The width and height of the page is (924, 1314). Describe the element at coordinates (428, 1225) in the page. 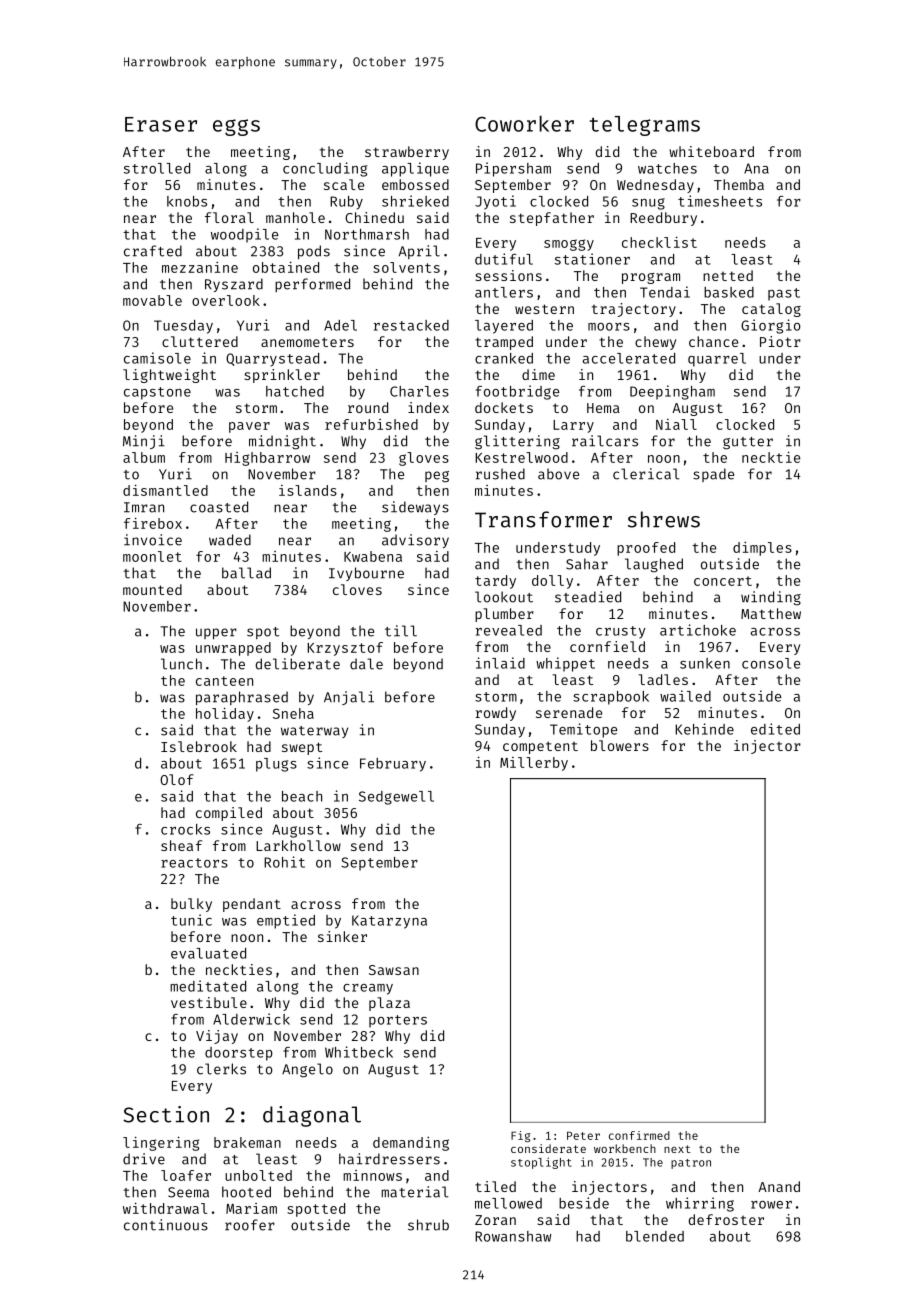

I see `shrub` at that location.
